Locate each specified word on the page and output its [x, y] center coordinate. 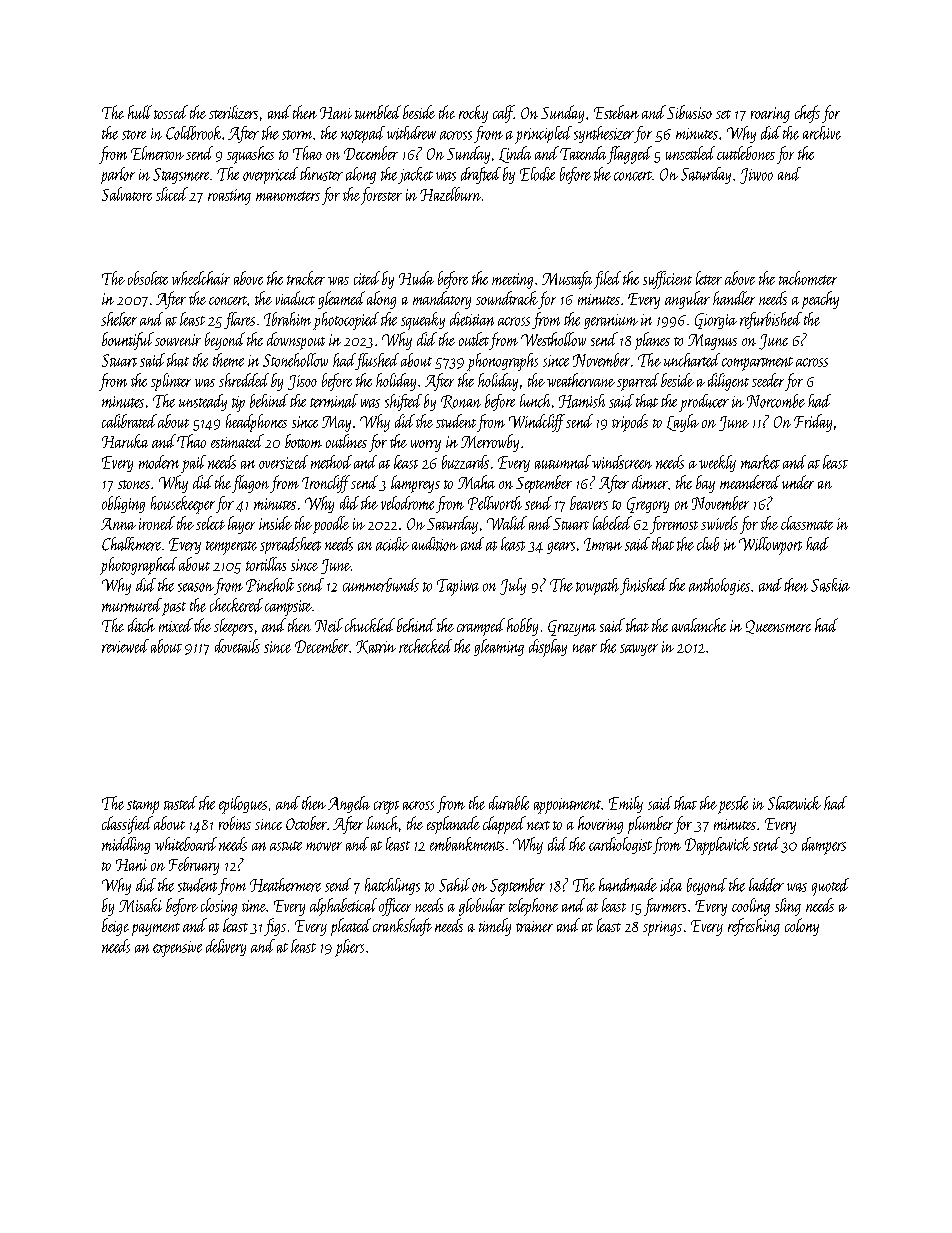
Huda [416, 278]
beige [115, 927]
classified [127, 825]
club [708, 544]
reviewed [125, 646]
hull [140, 112]
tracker [306, 278]
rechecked [425, 646]
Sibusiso [689, 112]
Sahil [454, 885]
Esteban [616, 112]
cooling [751, 907]
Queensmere [778, 627]
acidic [392, 544]
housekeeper [183, 505]
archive [822, 133]
